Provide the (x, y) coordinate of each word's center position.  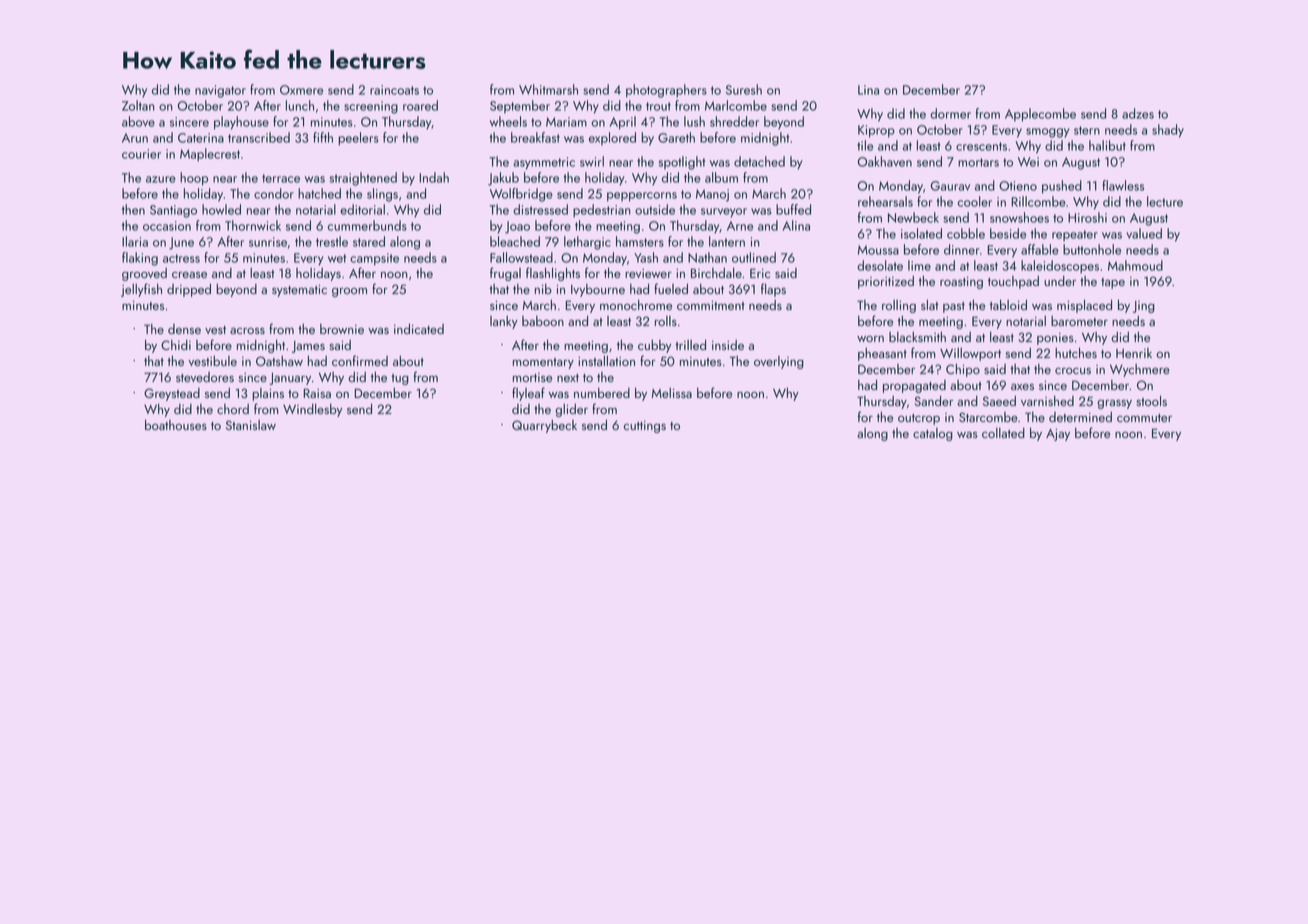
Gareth (676, 137)
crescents (981, 146)
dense (184, 329)
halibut (1107, 145)
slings (382, 195)
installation (606, 360)
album (721, 177)
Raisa (317, 393)
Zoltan (138, 105)
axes (1022, 386)
